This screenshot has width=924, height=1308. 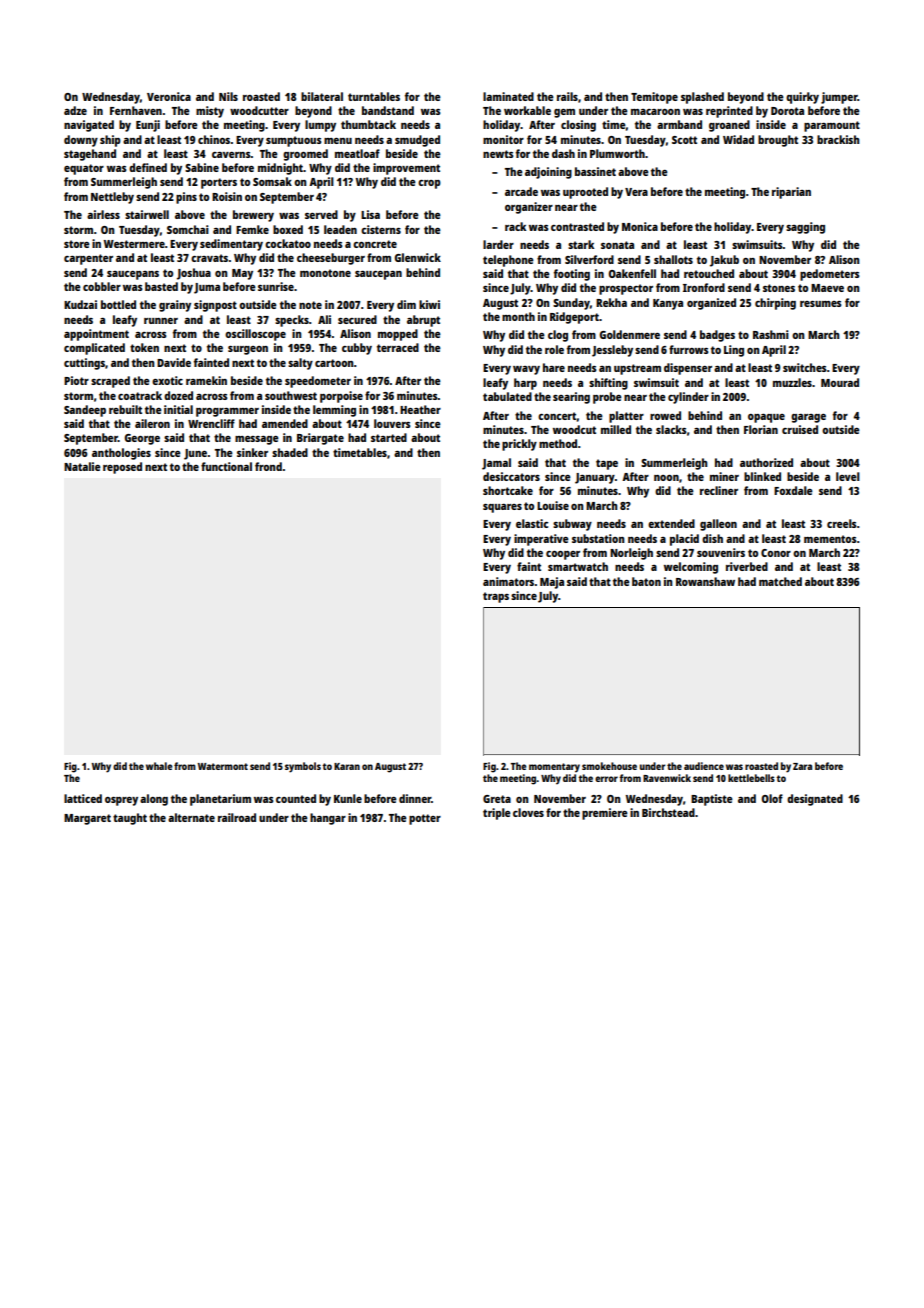 What do you see at coordinates (605, 814) in the screenshot?
I see `premiere` at bounding box center [605, 814].
